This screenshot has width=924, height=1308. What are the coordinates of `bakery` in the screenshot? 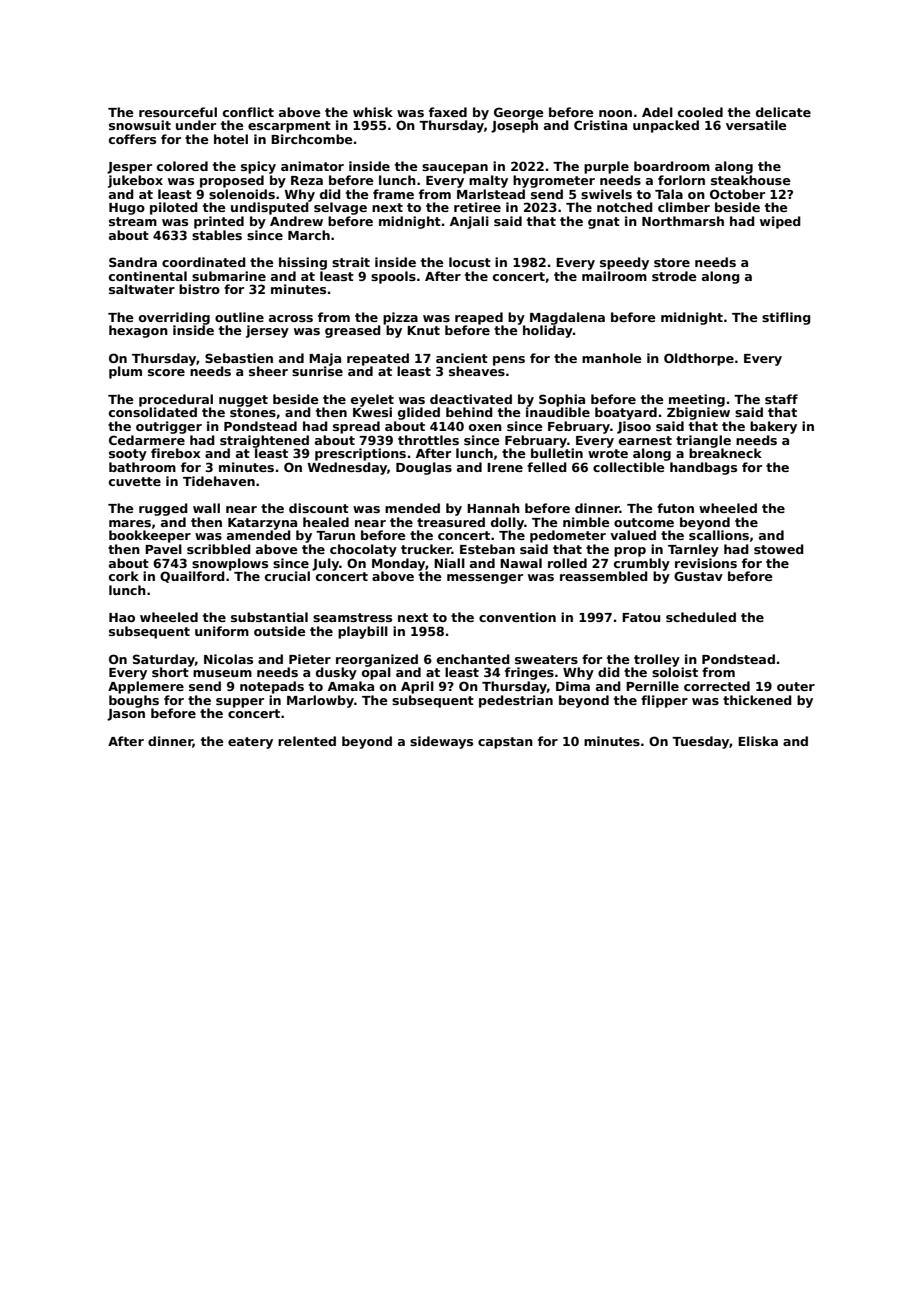 It's located at (773, 427).
